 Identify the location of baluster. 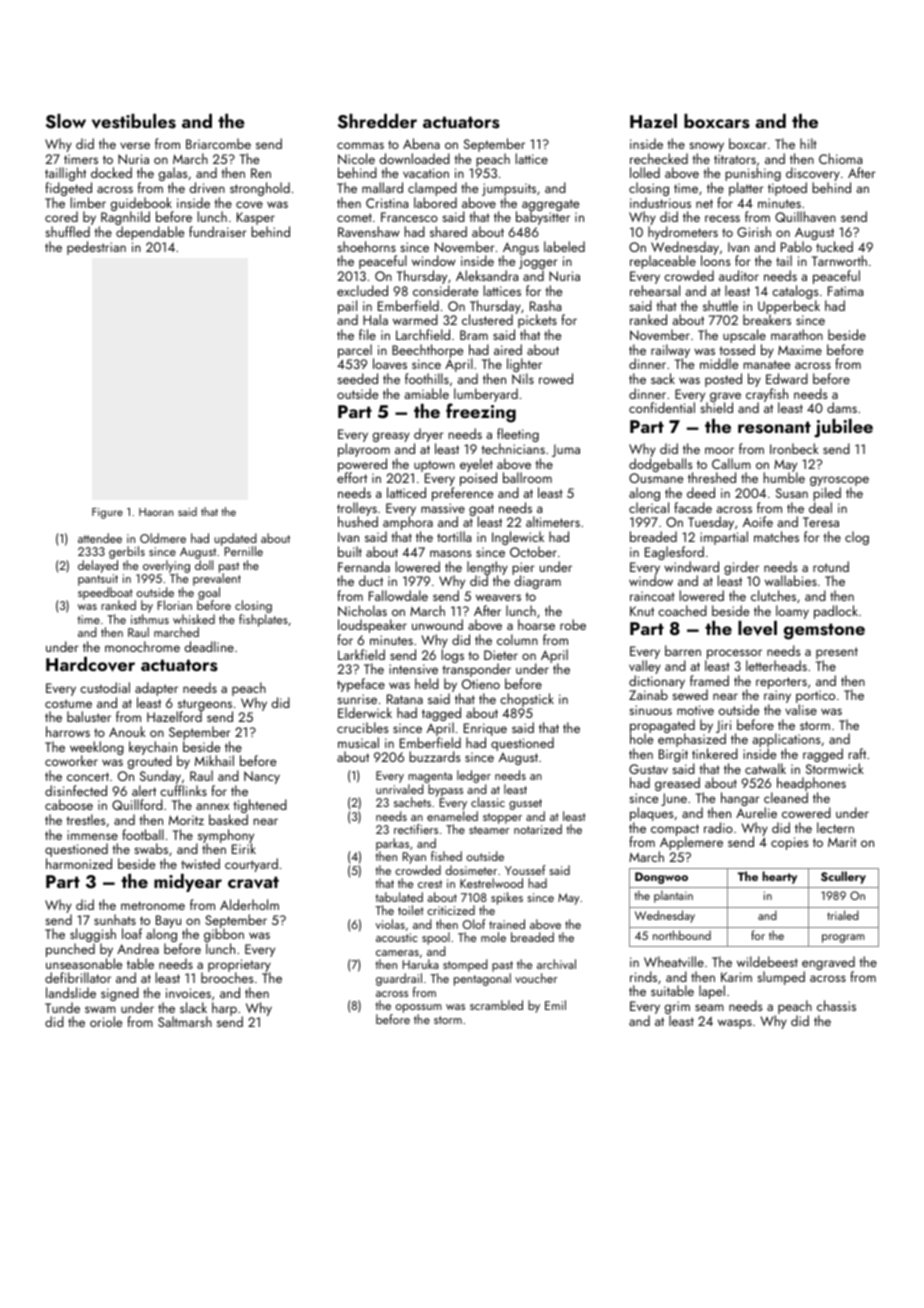
(89, 716).
